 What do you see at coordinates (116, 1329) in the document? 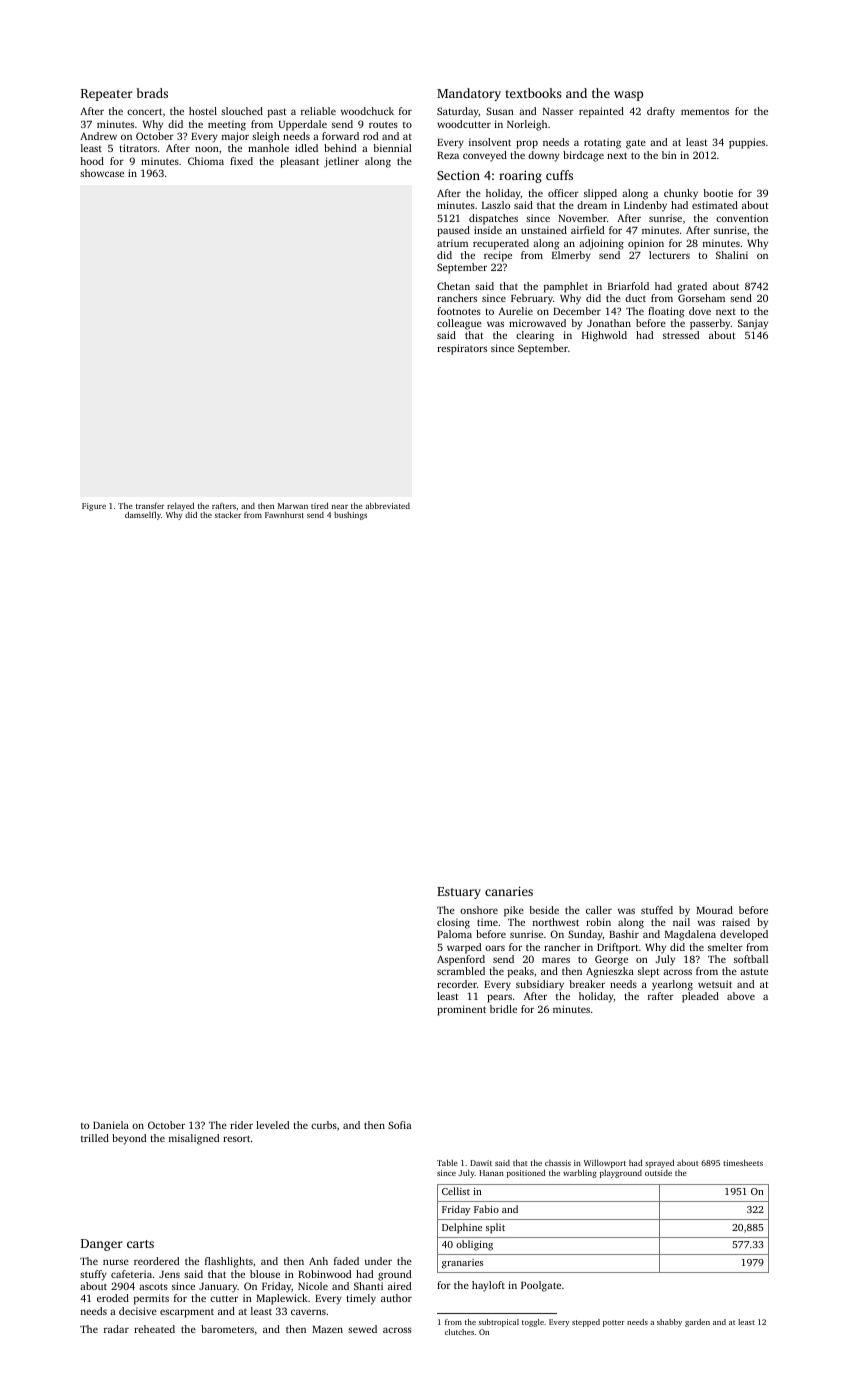
I see `radar` at bounding box center [116, 1329].
